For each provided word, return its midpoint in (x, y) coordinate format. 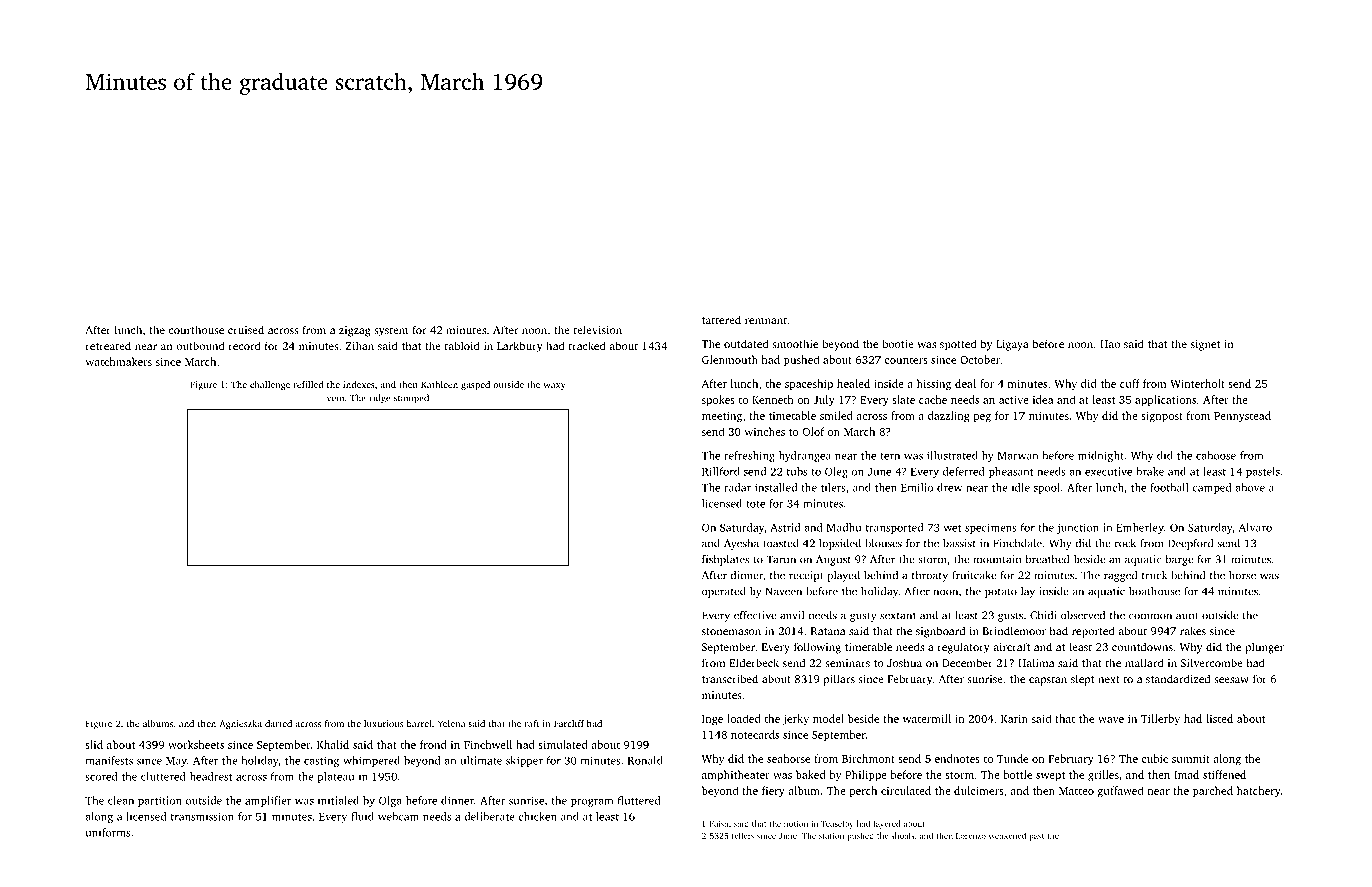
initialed (338, 800)
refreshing (749, 456)
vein (335, 398)
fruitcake (974, 575)
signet (1205, 345)
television (598, 329)
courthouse (196, 329)
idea (1043, 399)
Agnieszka (240, 724)
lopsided (840, 544)
